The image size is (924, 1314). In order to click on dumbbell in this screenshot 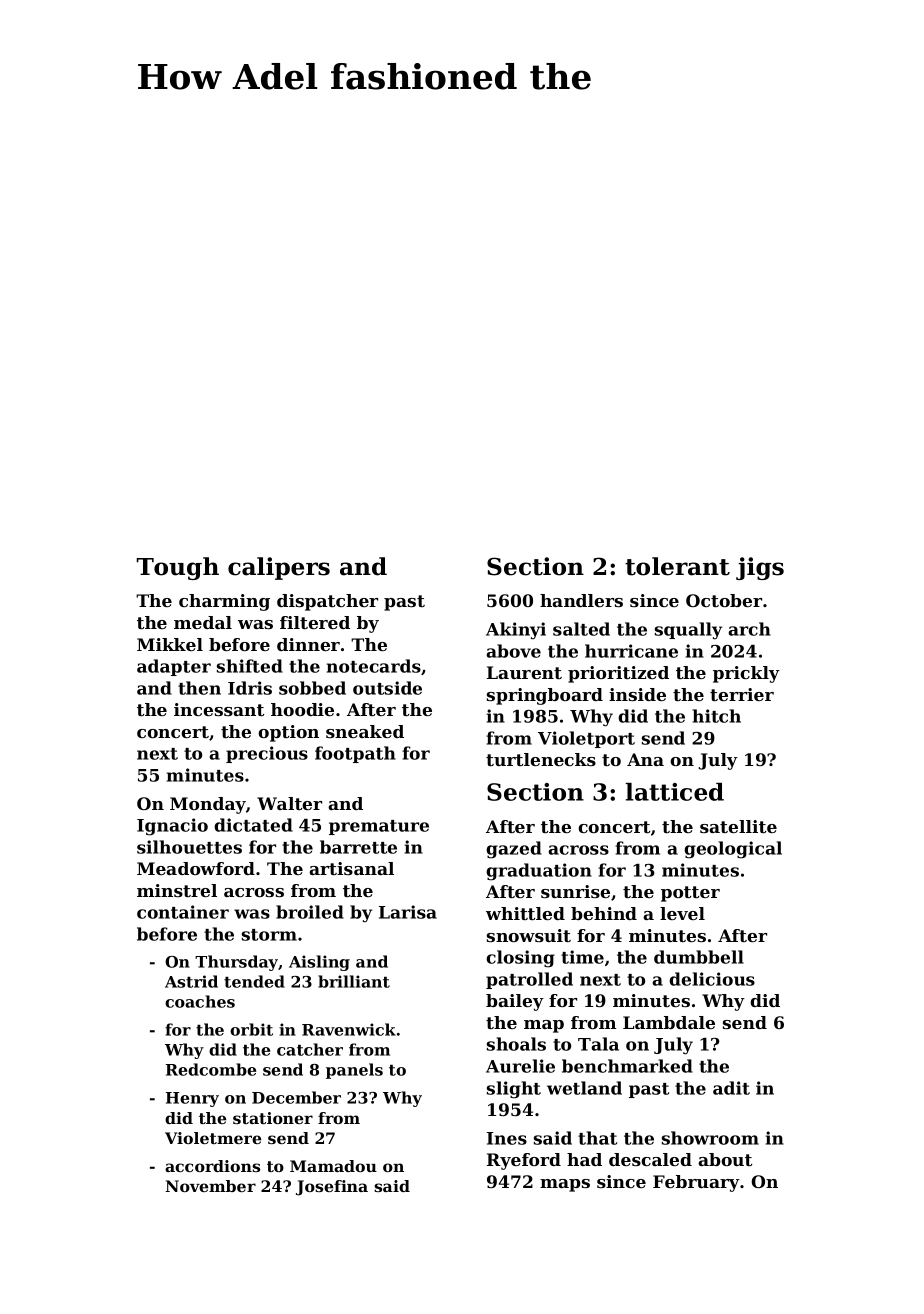, I will do `click(699, 957)`.
